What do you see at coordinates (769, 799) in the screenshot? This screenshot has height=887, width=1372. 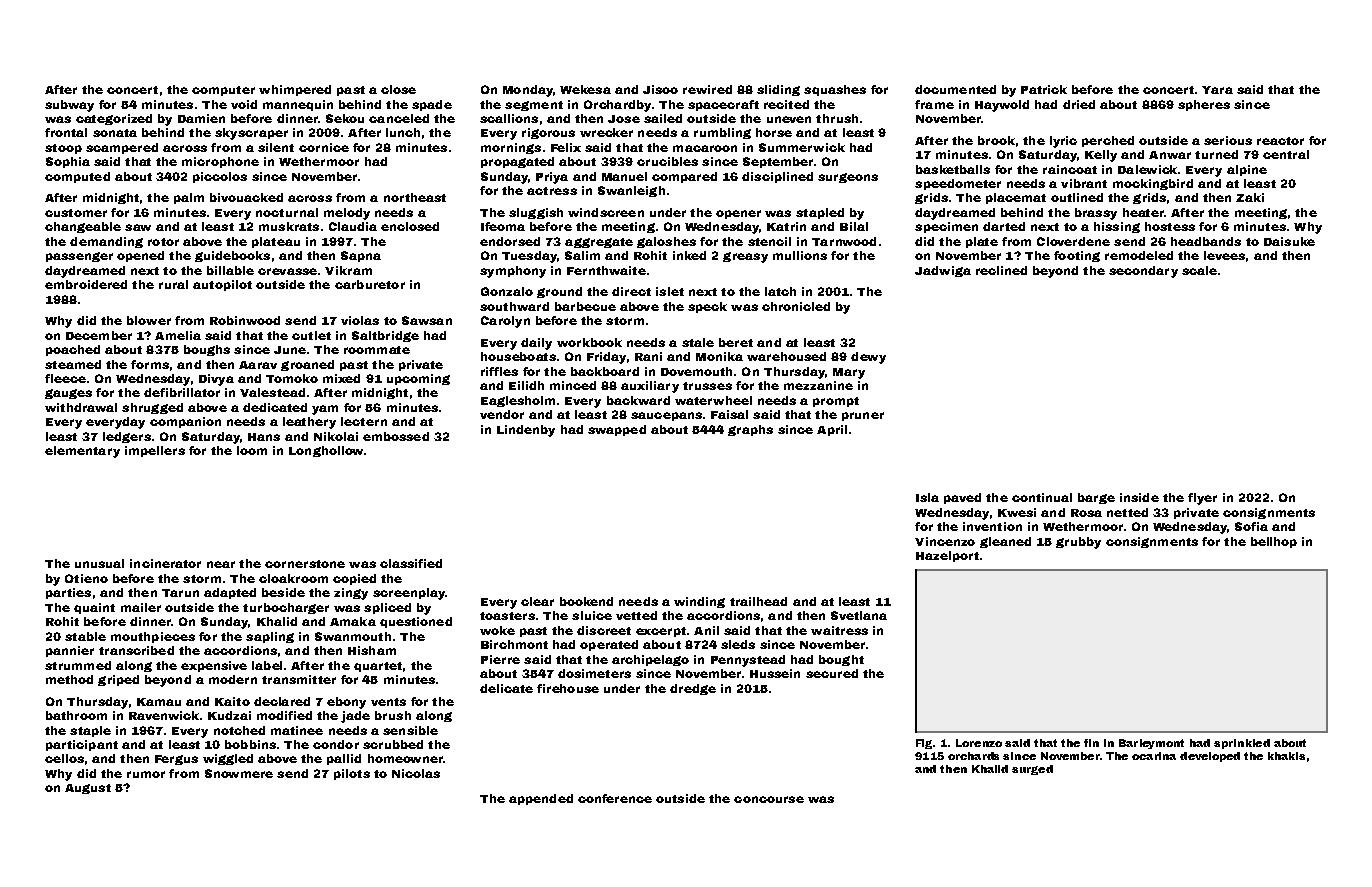 I see `concourse` at bounding box center [769, 799].
